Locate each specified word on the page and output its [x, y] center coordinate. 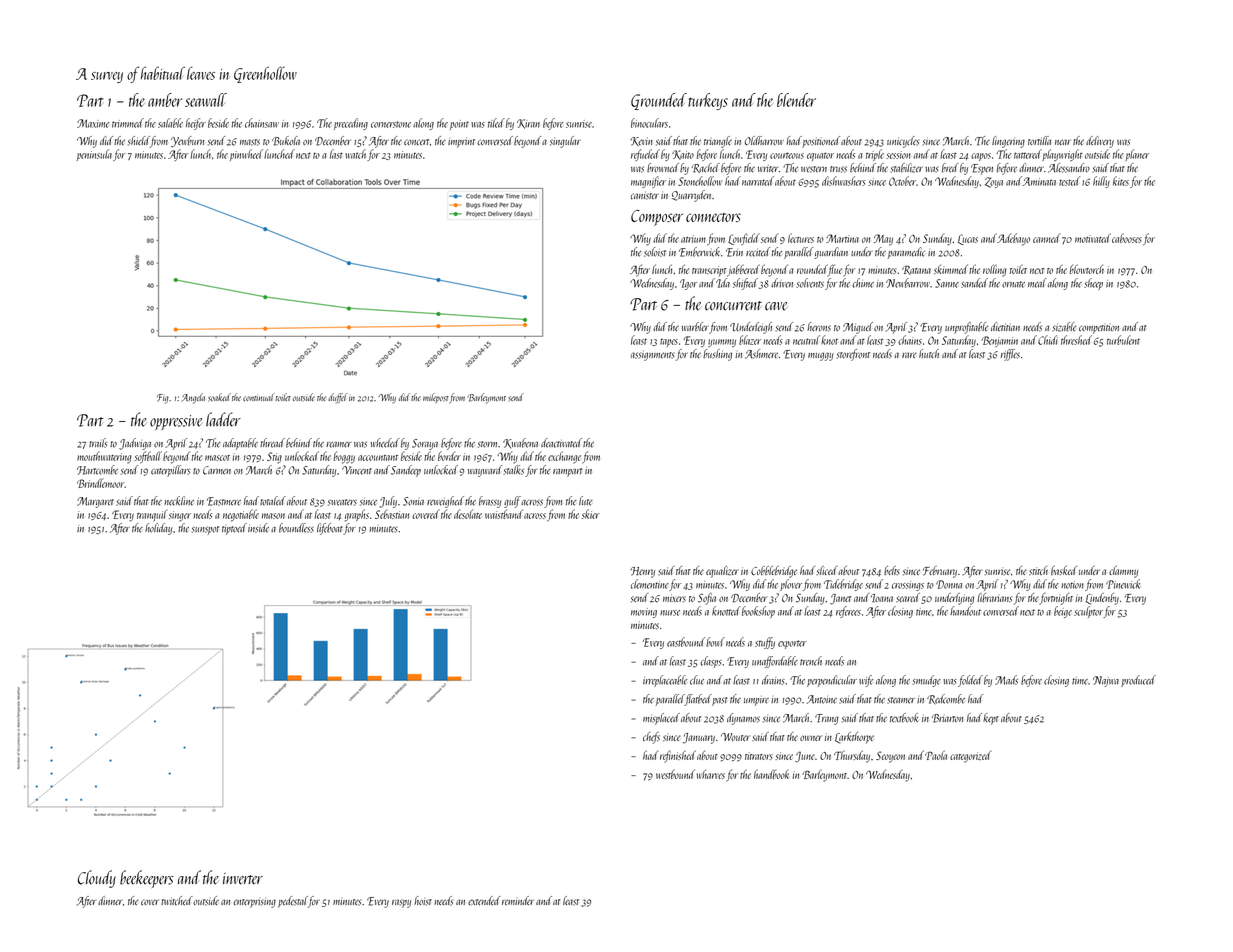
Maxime [93, 123]
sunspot [205, 530]
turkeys [708, 101]
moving [644, 613]
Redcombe [946, 699]
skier [591, 514]
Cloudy [97, 879]
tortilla [1039, 140]
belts [892, 570]
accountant [378, 458]
